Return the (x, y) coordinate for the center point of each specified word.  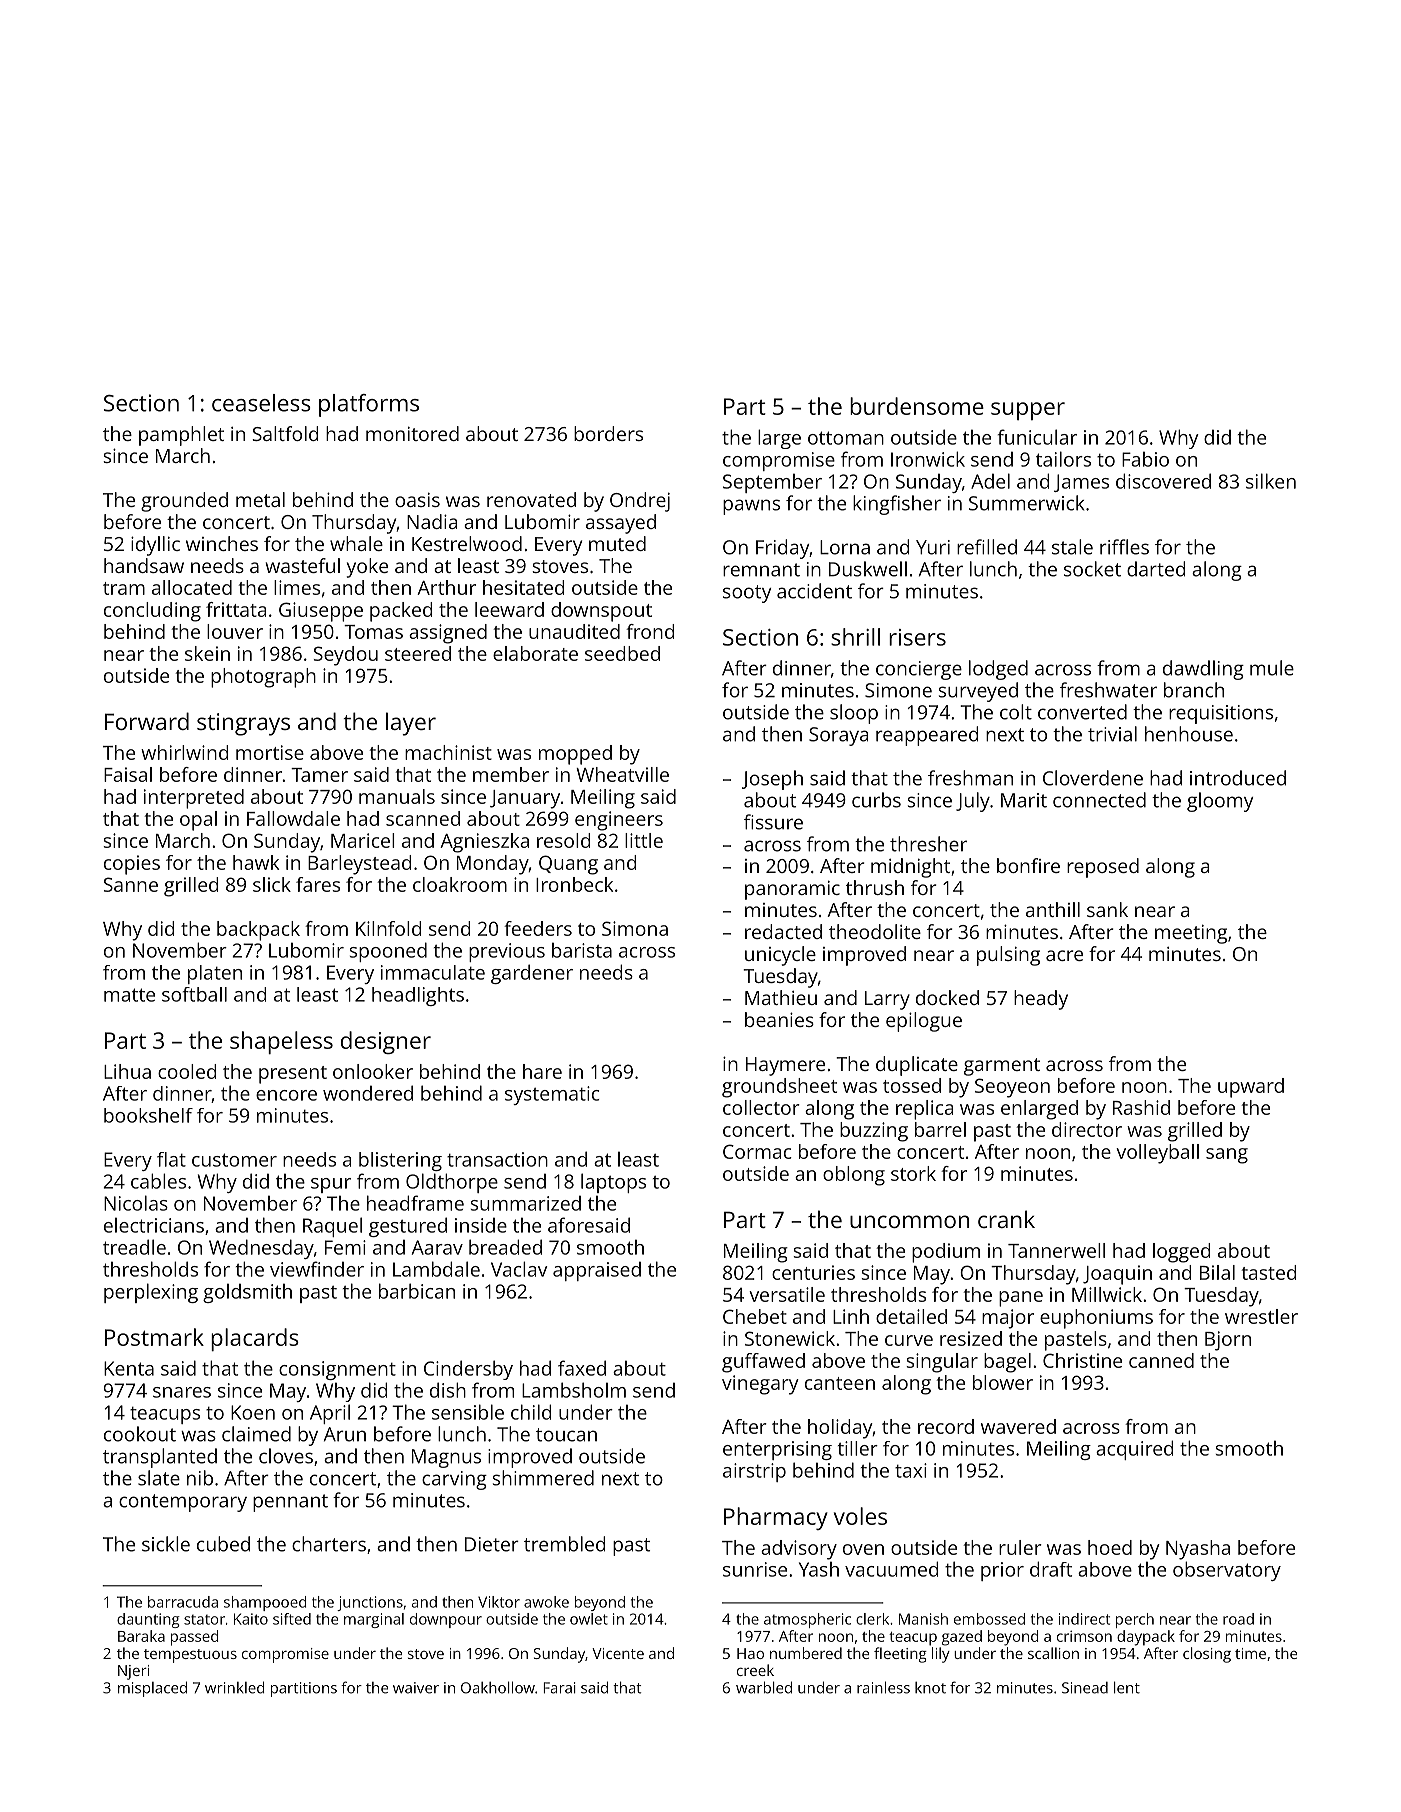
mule (1272, 668)
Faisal (128, 774)
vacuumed (891, 1569)
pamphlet (181, 436)
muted (617, 543)
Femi (345, 1247)
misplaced (152, 1689)
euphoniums (1096, 1319)
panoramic (792, 890)
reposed (1103, 868)
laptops (613, 1183)
